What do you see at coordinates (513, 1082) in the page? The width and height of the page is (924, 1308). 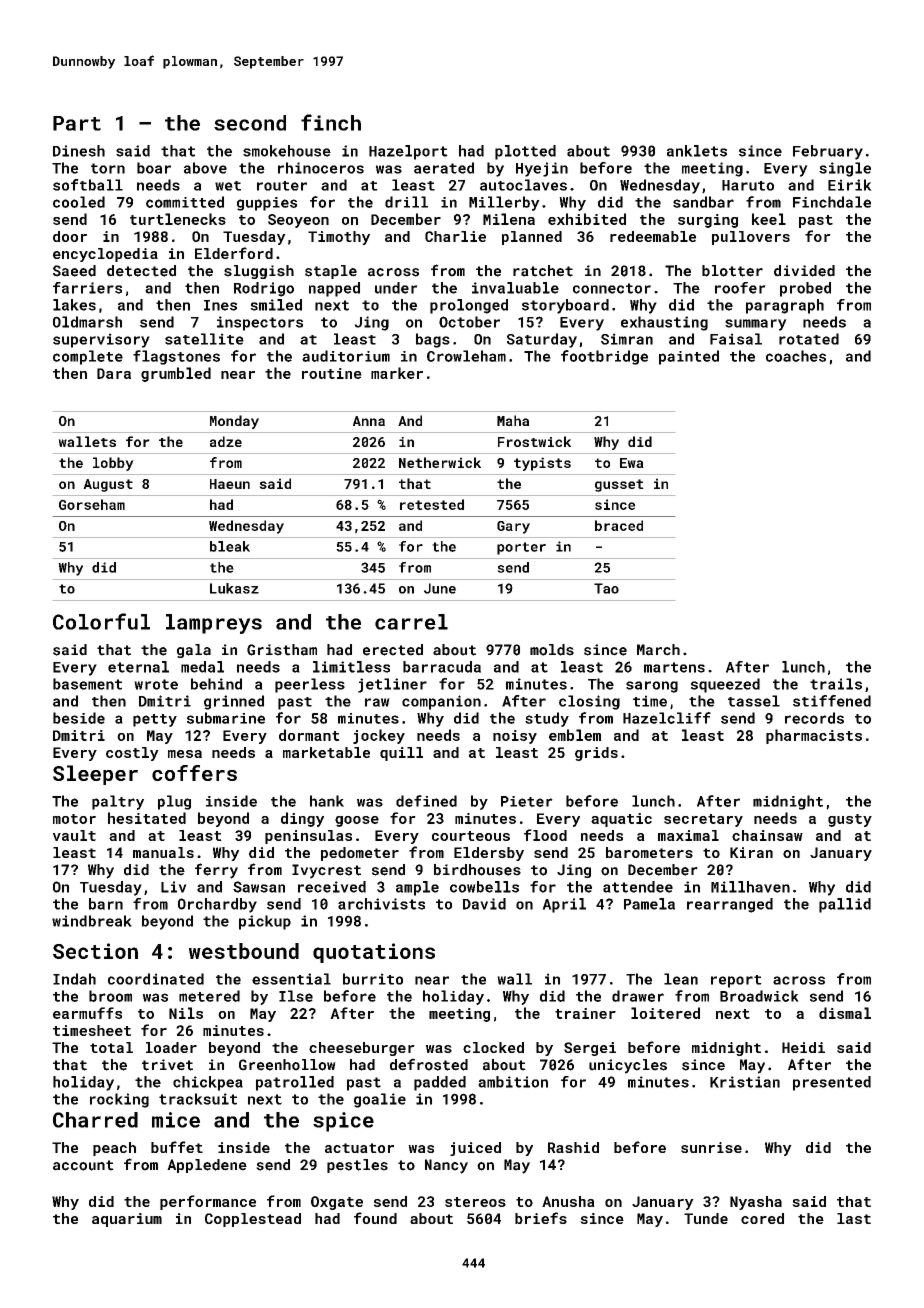 I see `ambition` at bounding box center [513, 1082].
